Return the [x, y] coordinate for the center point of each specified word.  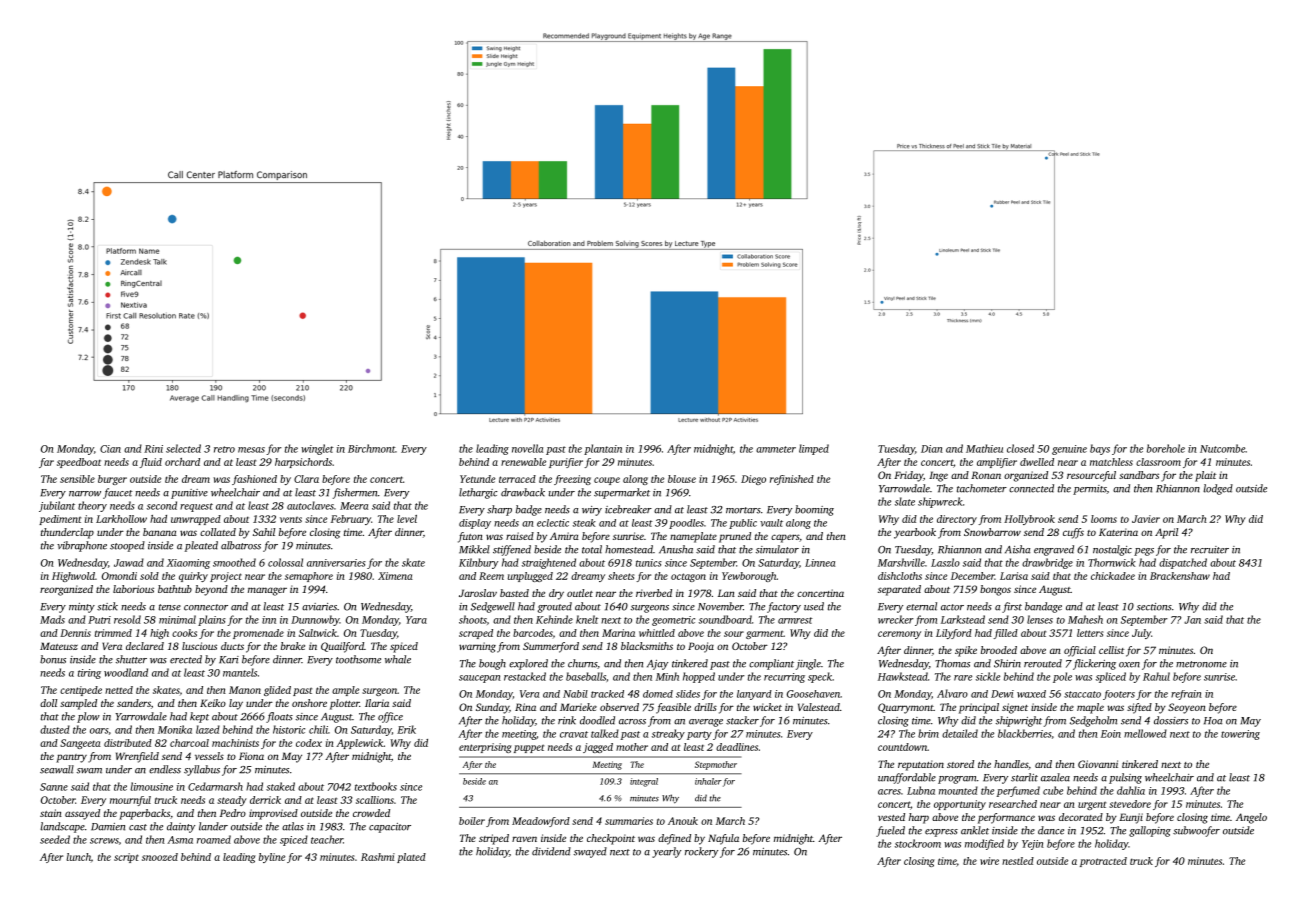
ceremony [899, 635]
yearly [666, 852]
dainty [181, 827]
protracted [1103, 862]
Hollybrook [1029, 520]
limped [814, 449]
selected [183, 448]
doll [48, 703]
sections [1154, 607]
